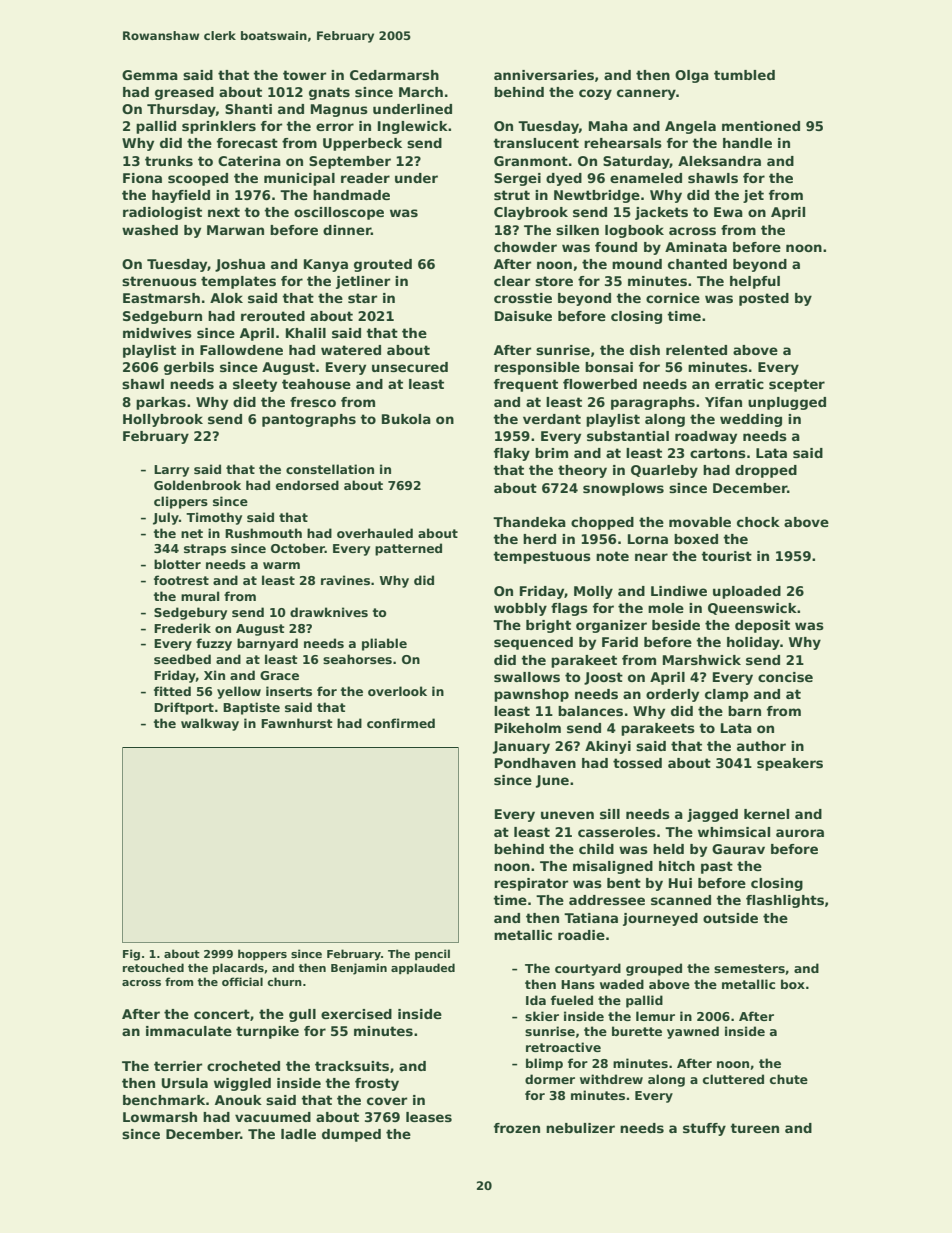 The height and width of the screenshot is (1233, 952). What do you see at coordinates (262, 954) in the screenshot?
I see `hoppers` at bounding box center [262, 954].
